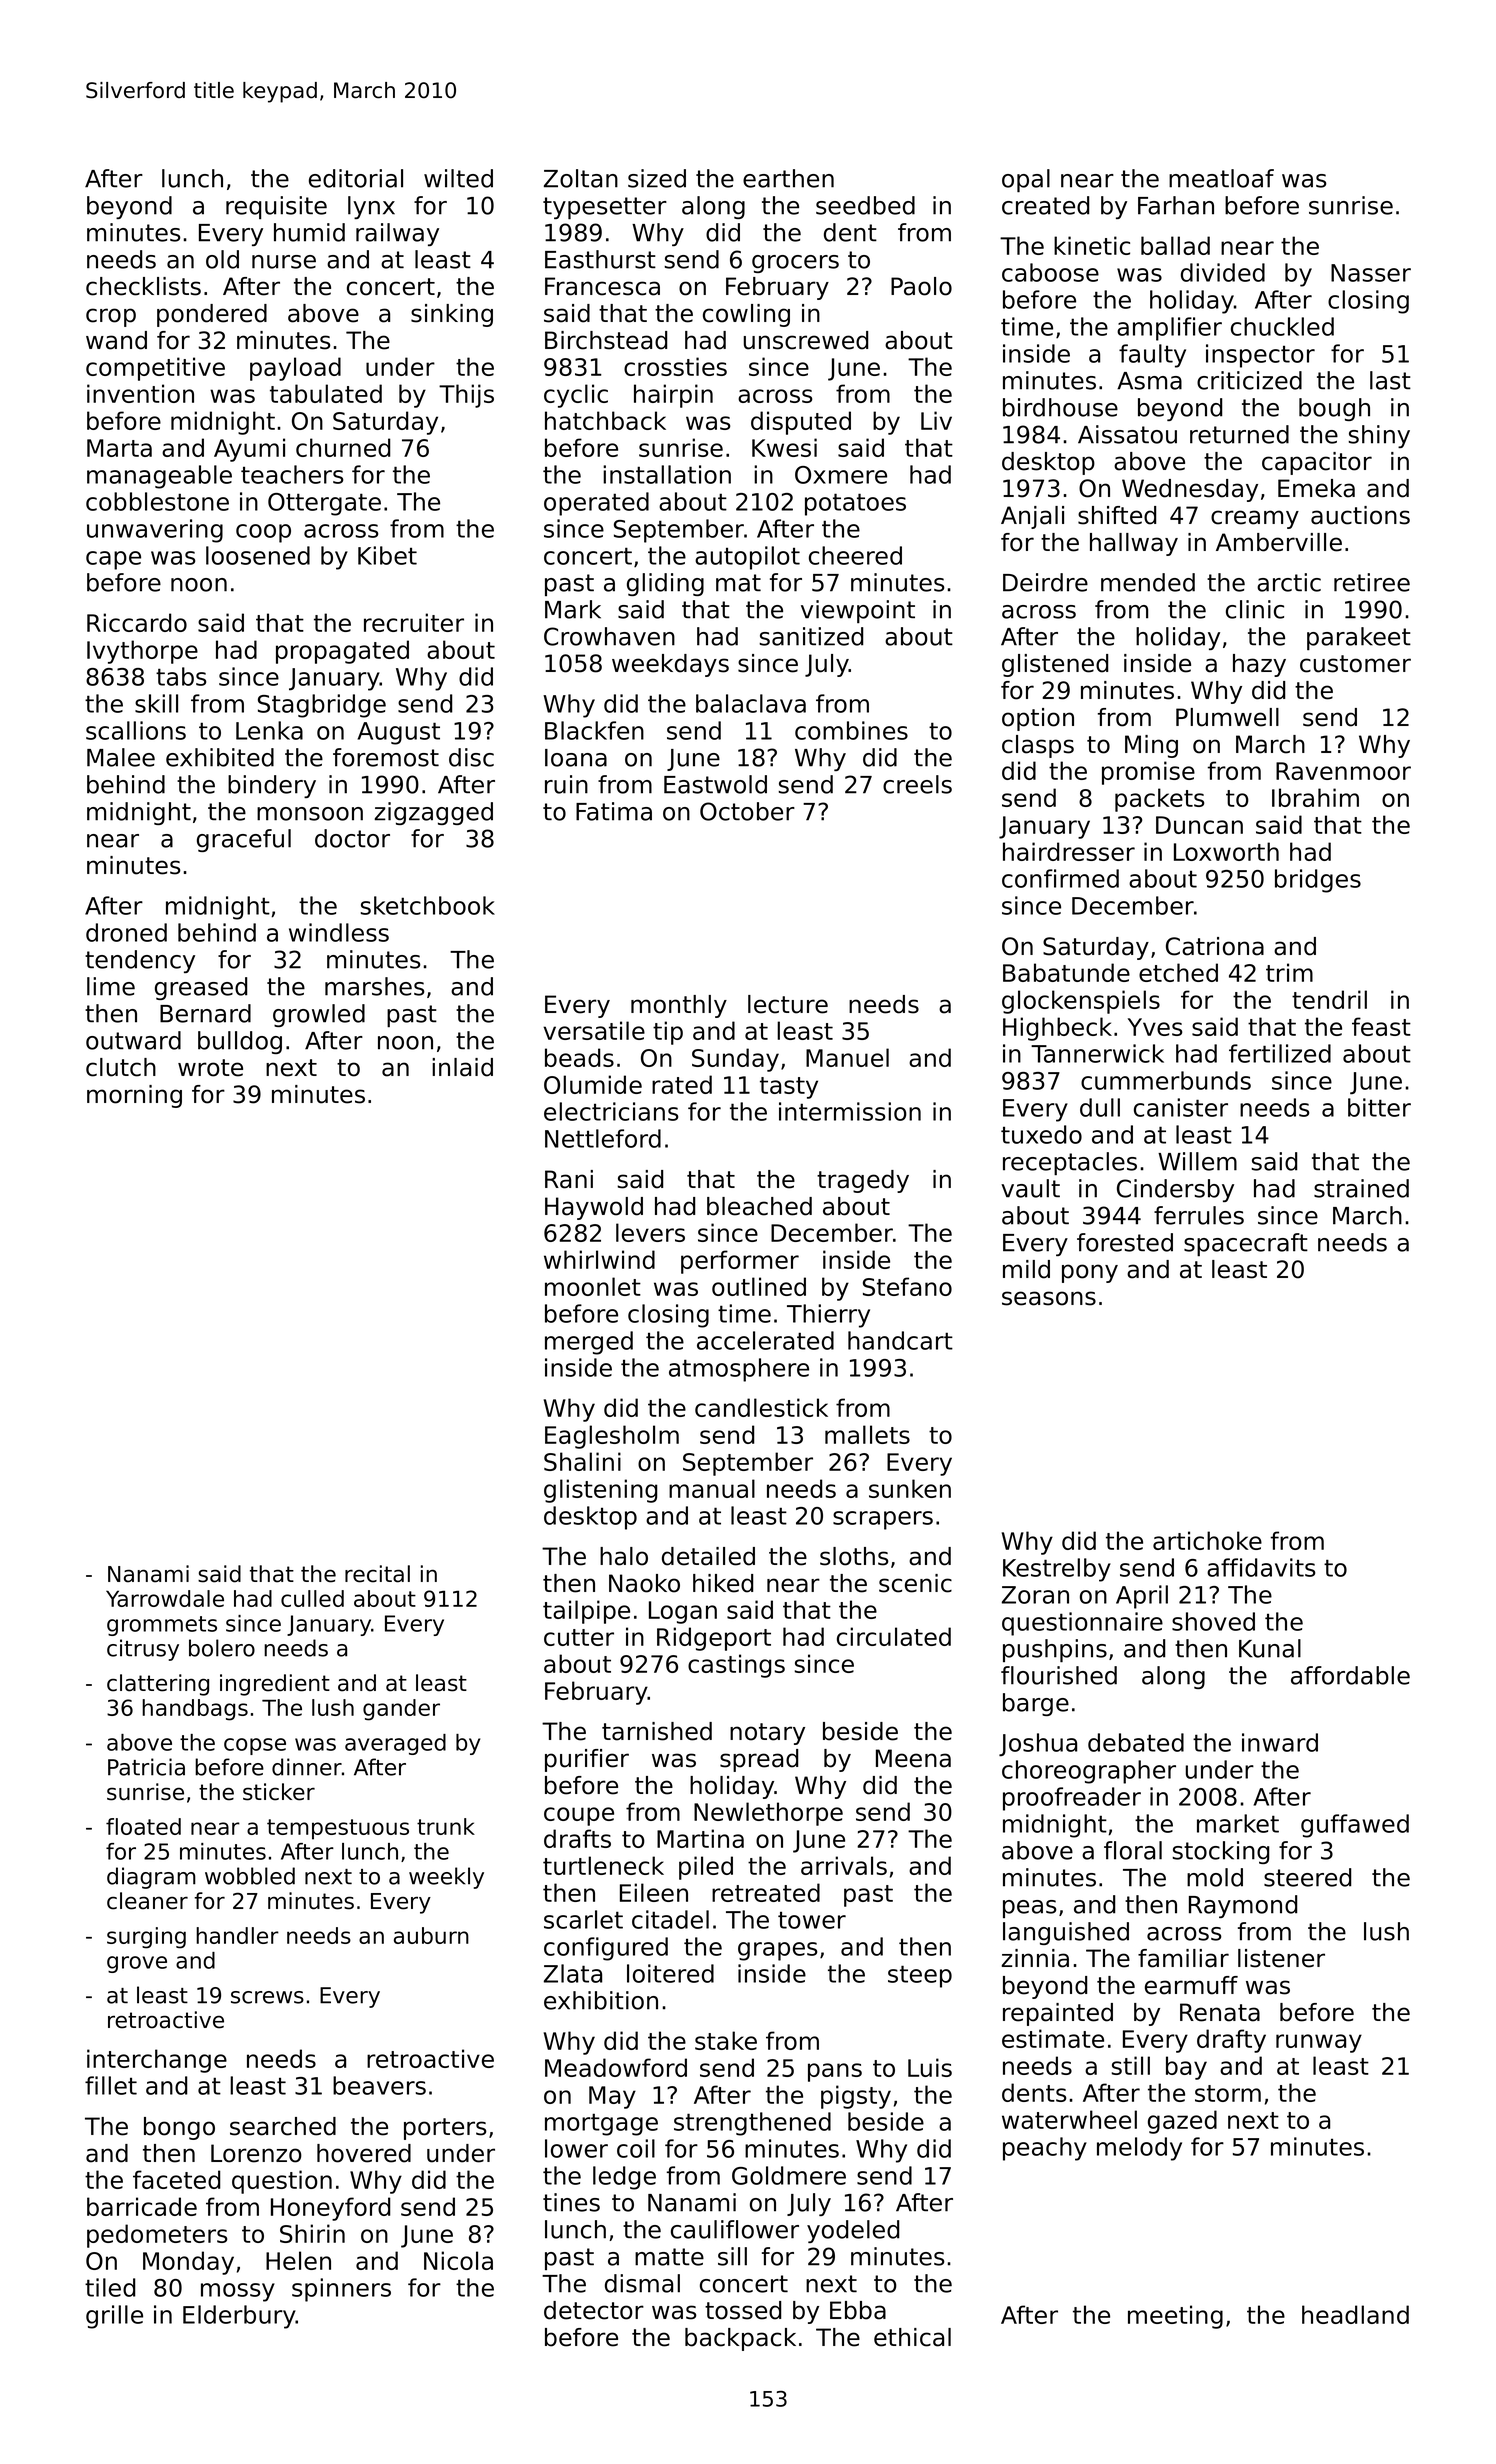 This image has height=2464, width=1496. What do you see at coordinates (854, 1556) in the image?
I see `sloths` at bounding box center [854, 1556].
